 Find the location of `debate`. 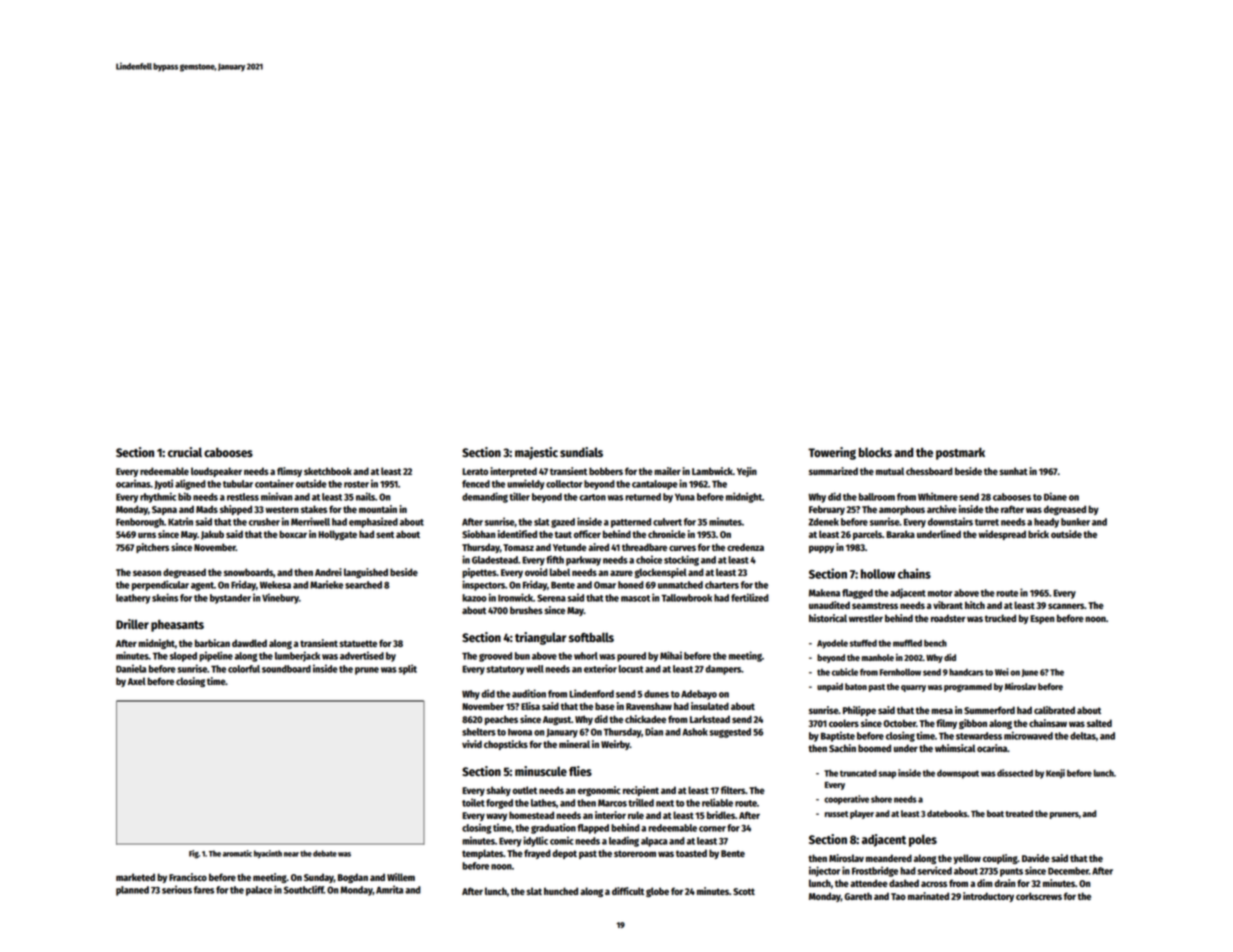

debate is located at coordinates (325, 853).
